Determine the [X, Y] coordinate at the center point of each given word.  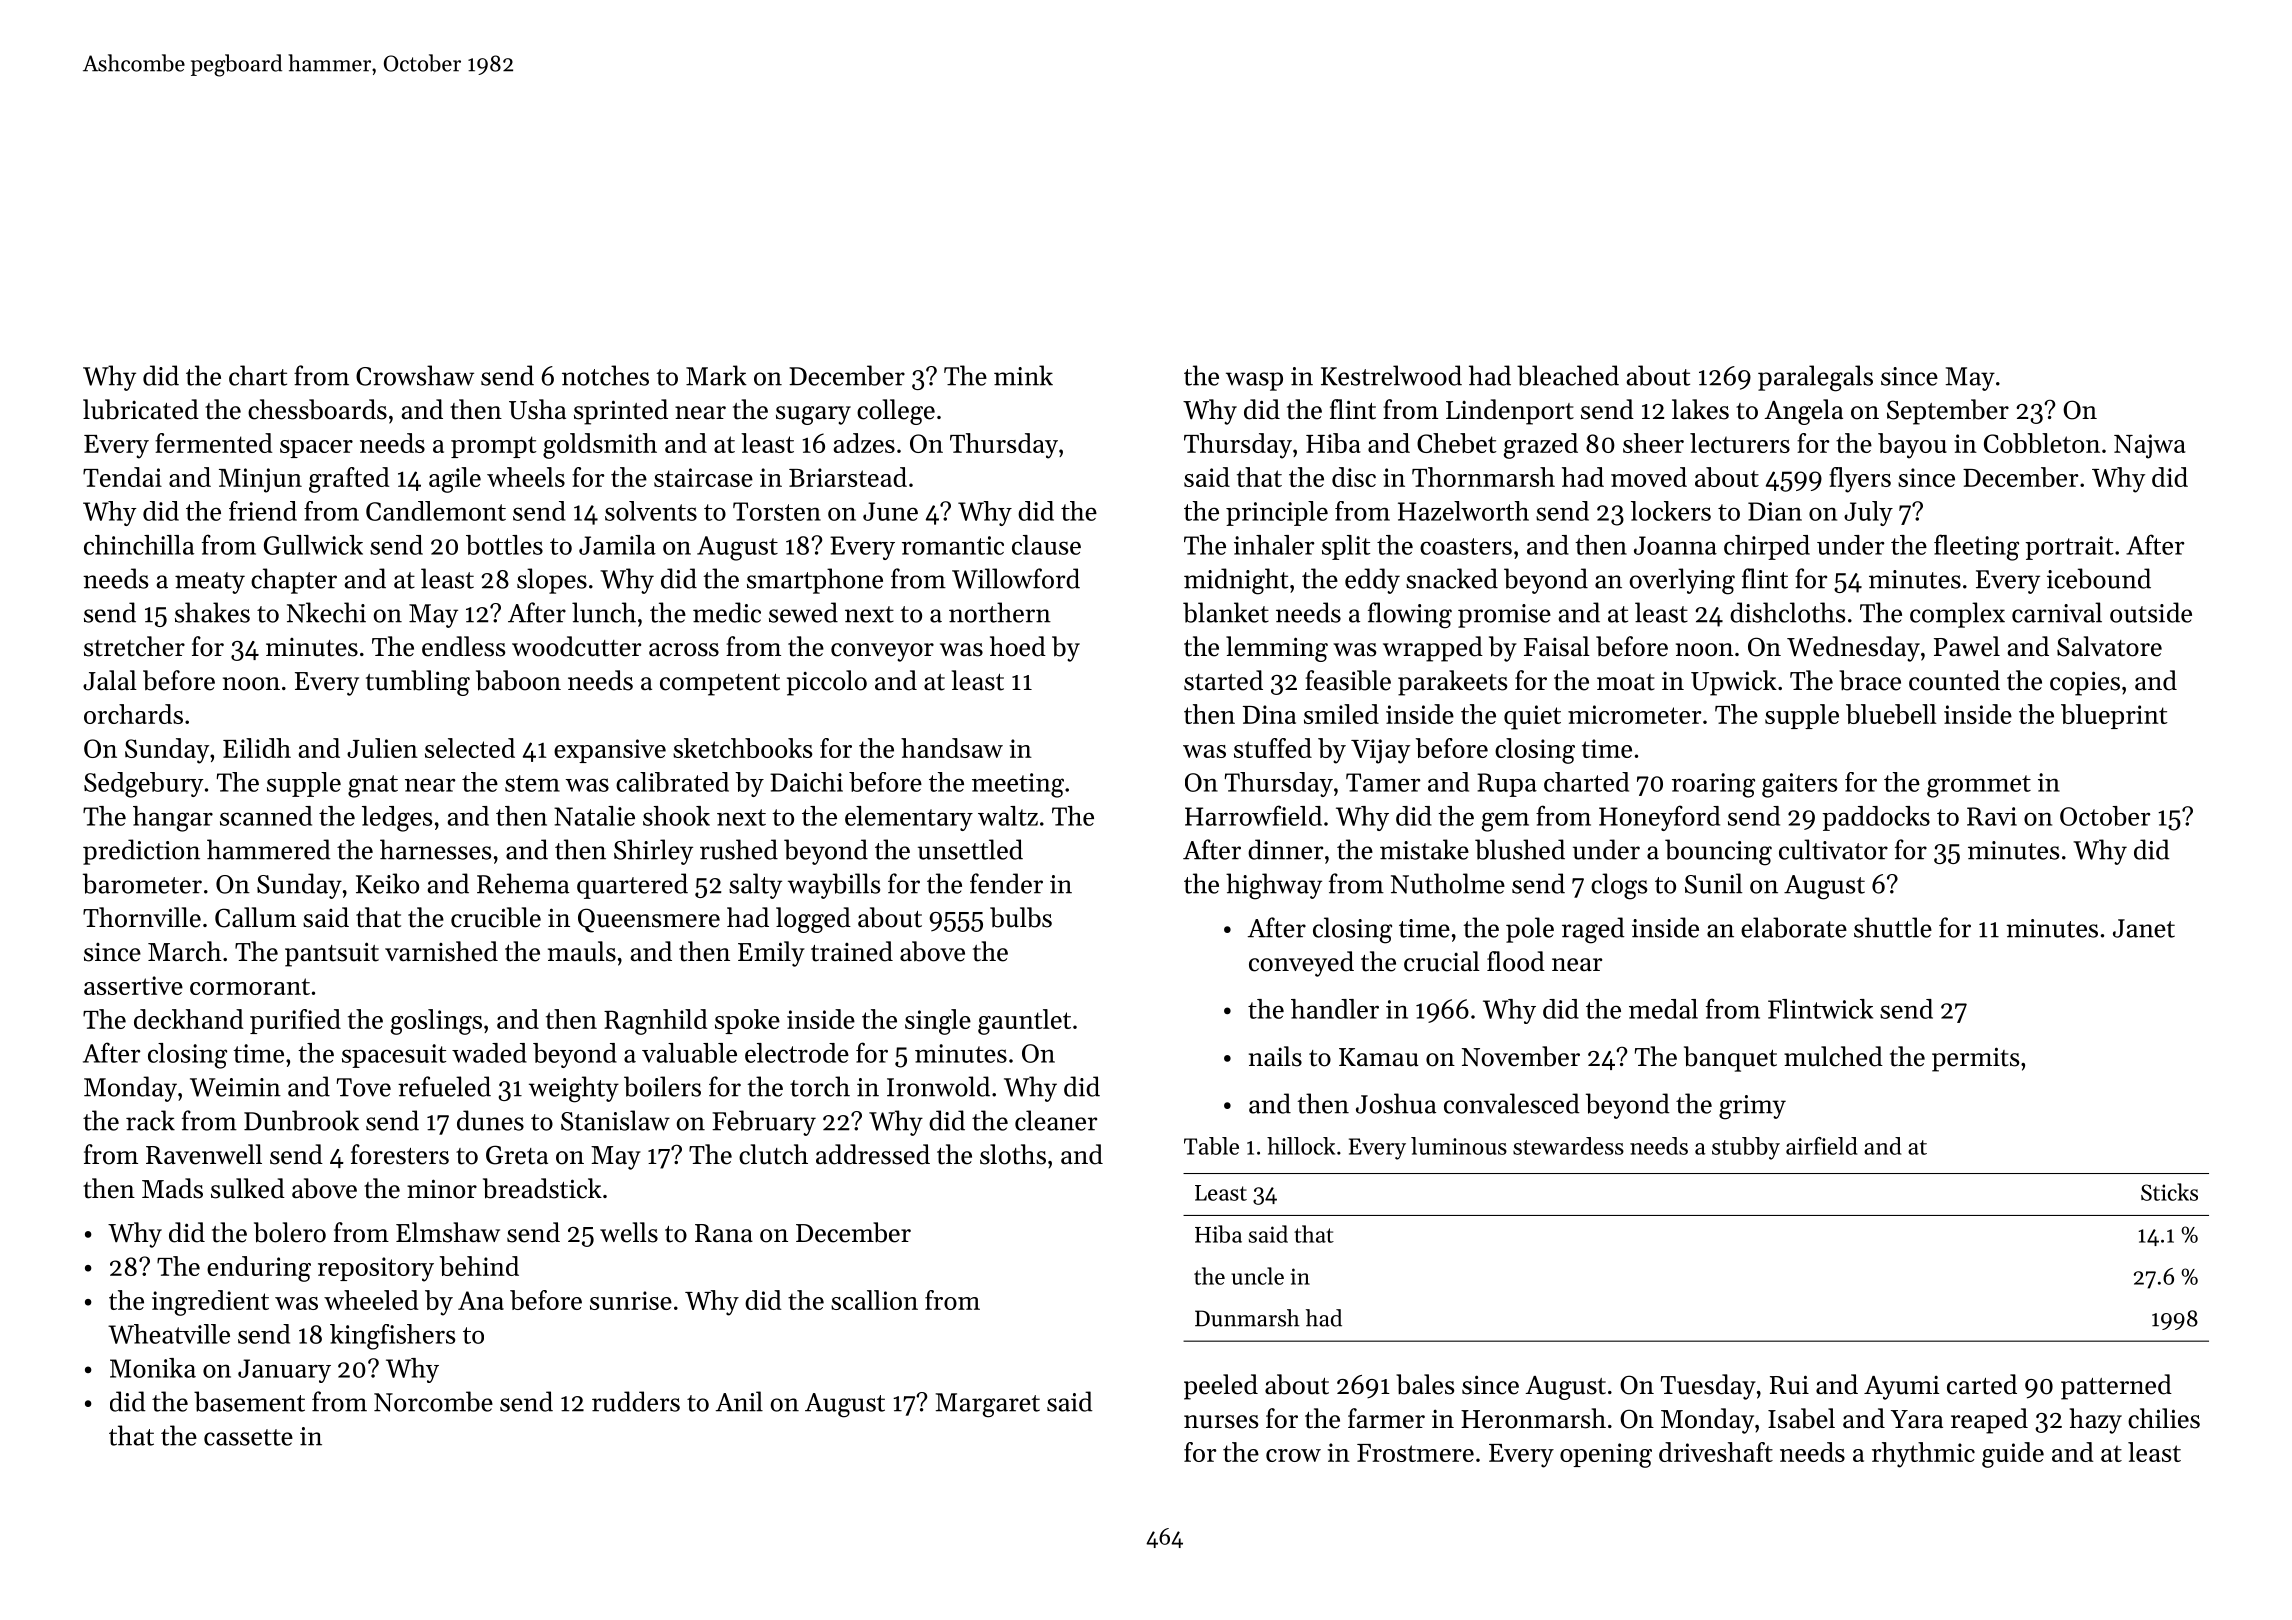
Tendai [122, 477]
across [684, 650]
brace [1870, 680]
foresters [400, 1154]
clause [1046, 545]
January [284, 1371]
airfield [1821, 1146]
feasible [1348, 680]
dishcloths [1787, 612]
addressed [873, 1154]
